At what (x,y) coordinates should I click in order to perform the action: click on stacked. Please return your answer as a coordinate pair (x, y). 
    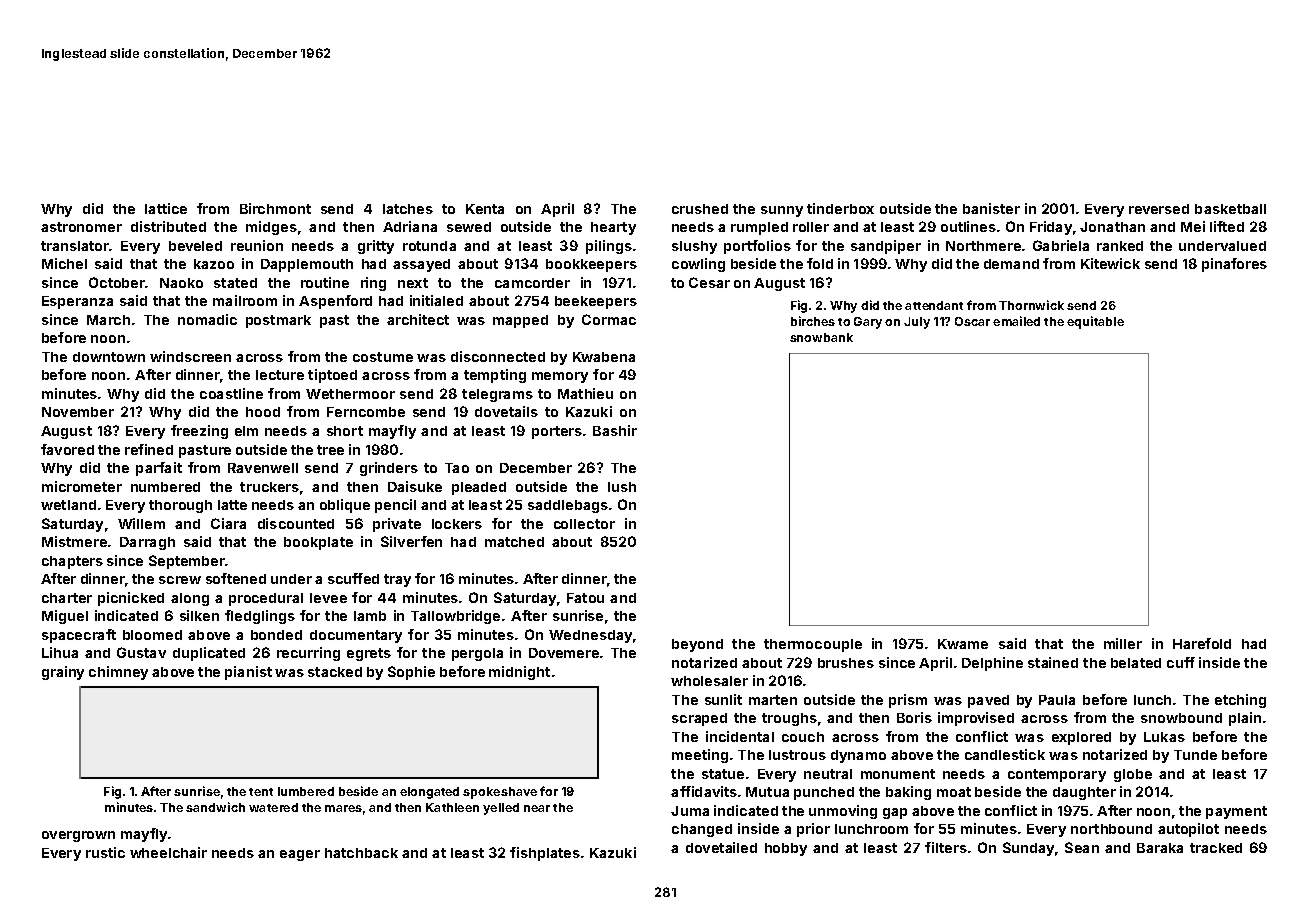
    Looking at the image, I should click on (335, 672).
